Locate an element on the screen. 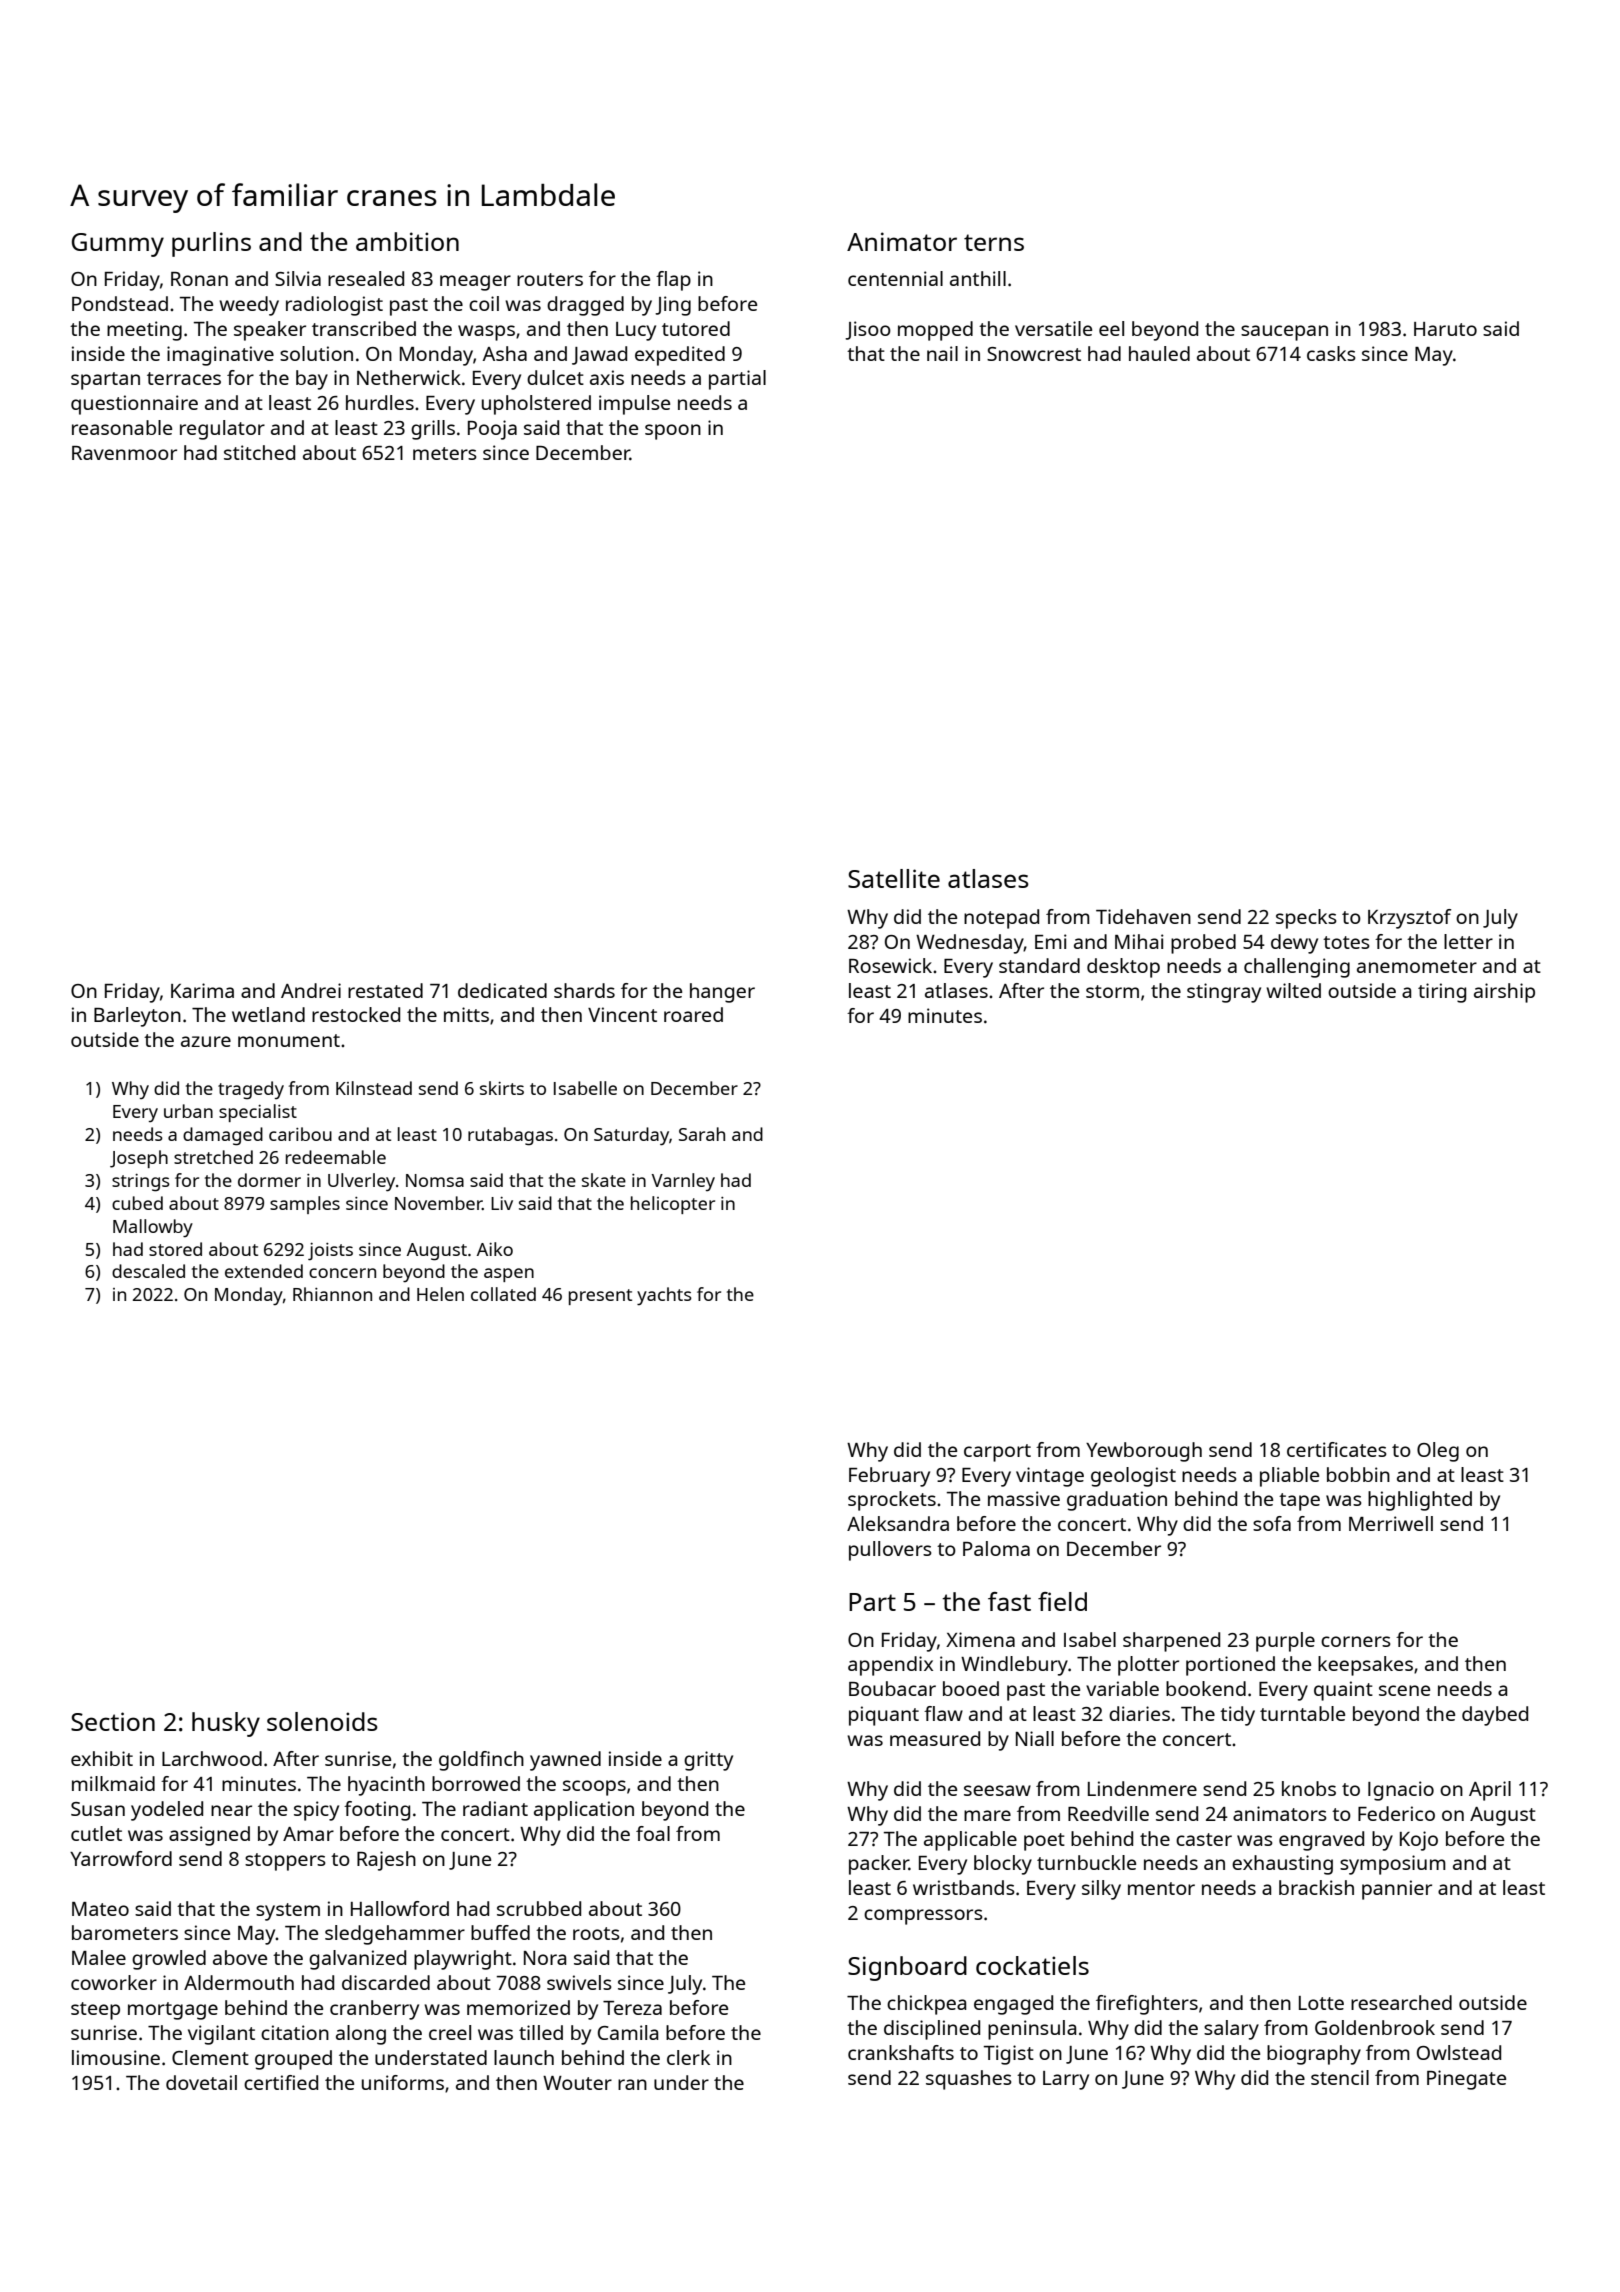 Image resolution: width=1620 pixels, height=2292 pixels. Haruto is located at coordinates (1445, 329).
